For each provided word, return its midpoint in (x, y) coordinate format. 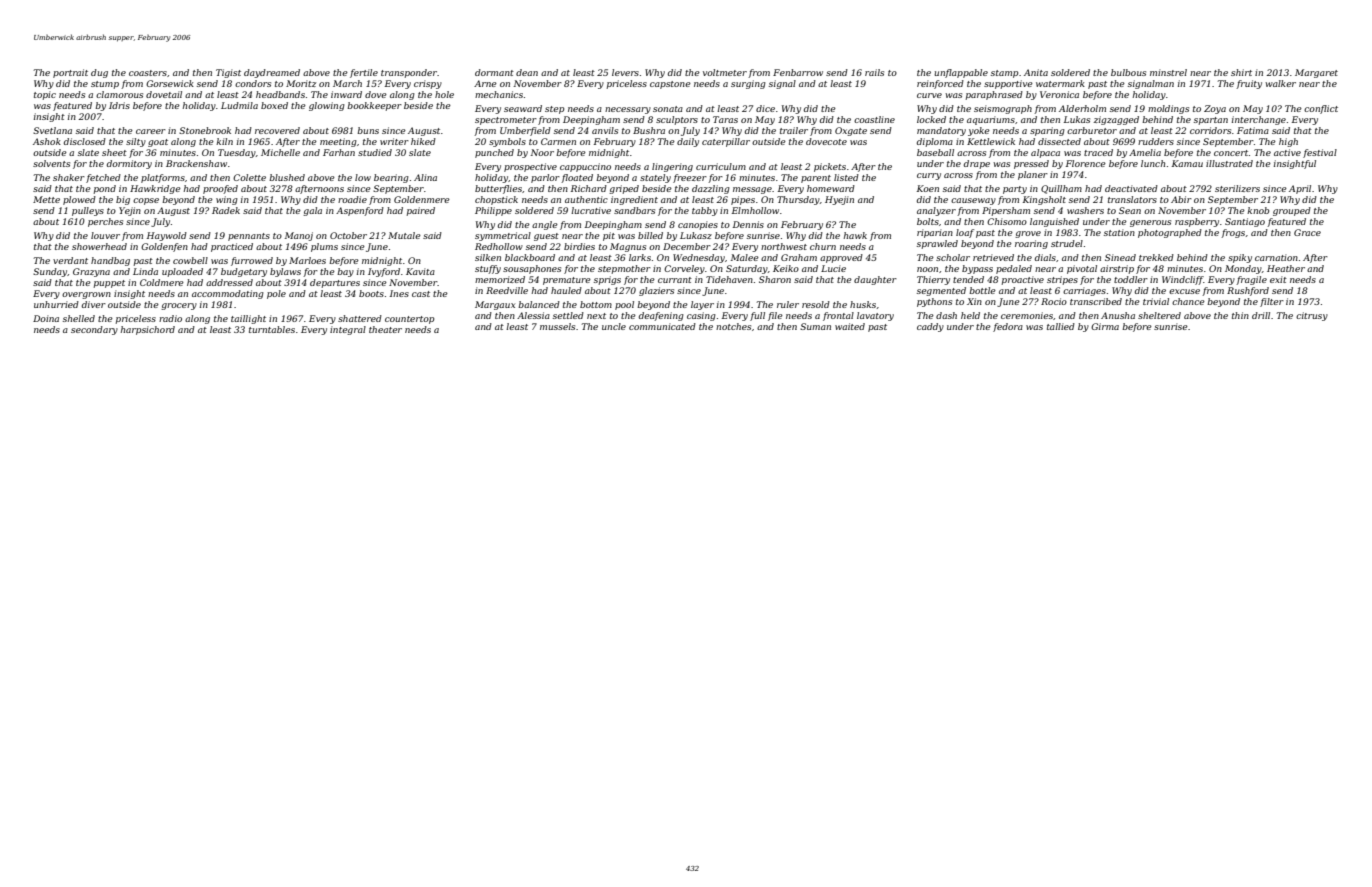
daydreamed (272, 73)
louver (105, 235)
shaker (69, 177)
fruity (1249, 84)
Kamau (1187, 163)
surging (748, 84)
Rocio (1054, 301)
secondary (94, 330)
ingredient (634, 200)
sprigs (607, 280)
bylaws (285, 272)
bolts (928, 221)
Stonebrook (205, 130)
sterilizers (1237, 188)
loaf (965, 233)
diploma (935, 142)
